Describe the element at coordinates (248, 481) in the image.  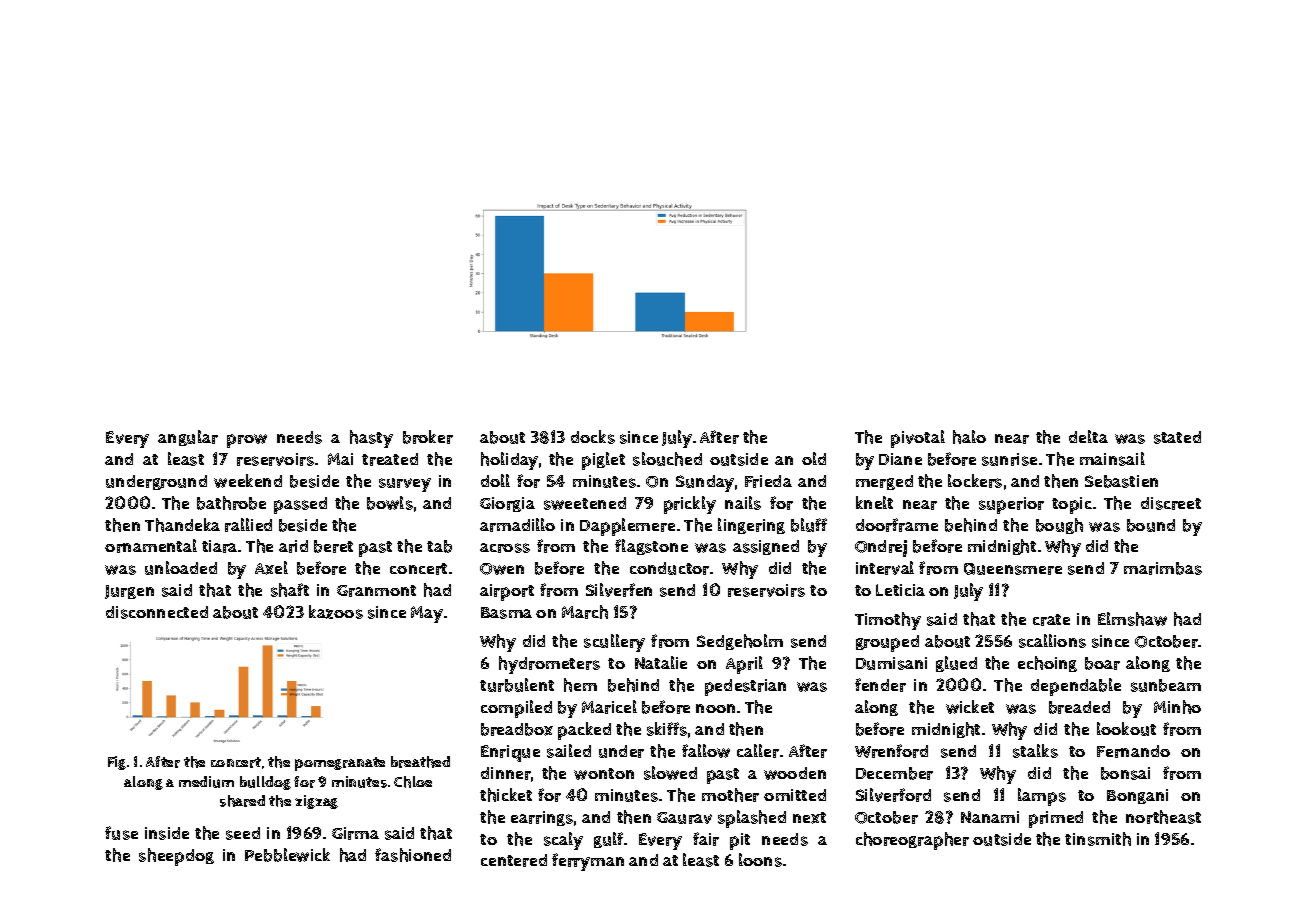
I see `weekend` at that location.
